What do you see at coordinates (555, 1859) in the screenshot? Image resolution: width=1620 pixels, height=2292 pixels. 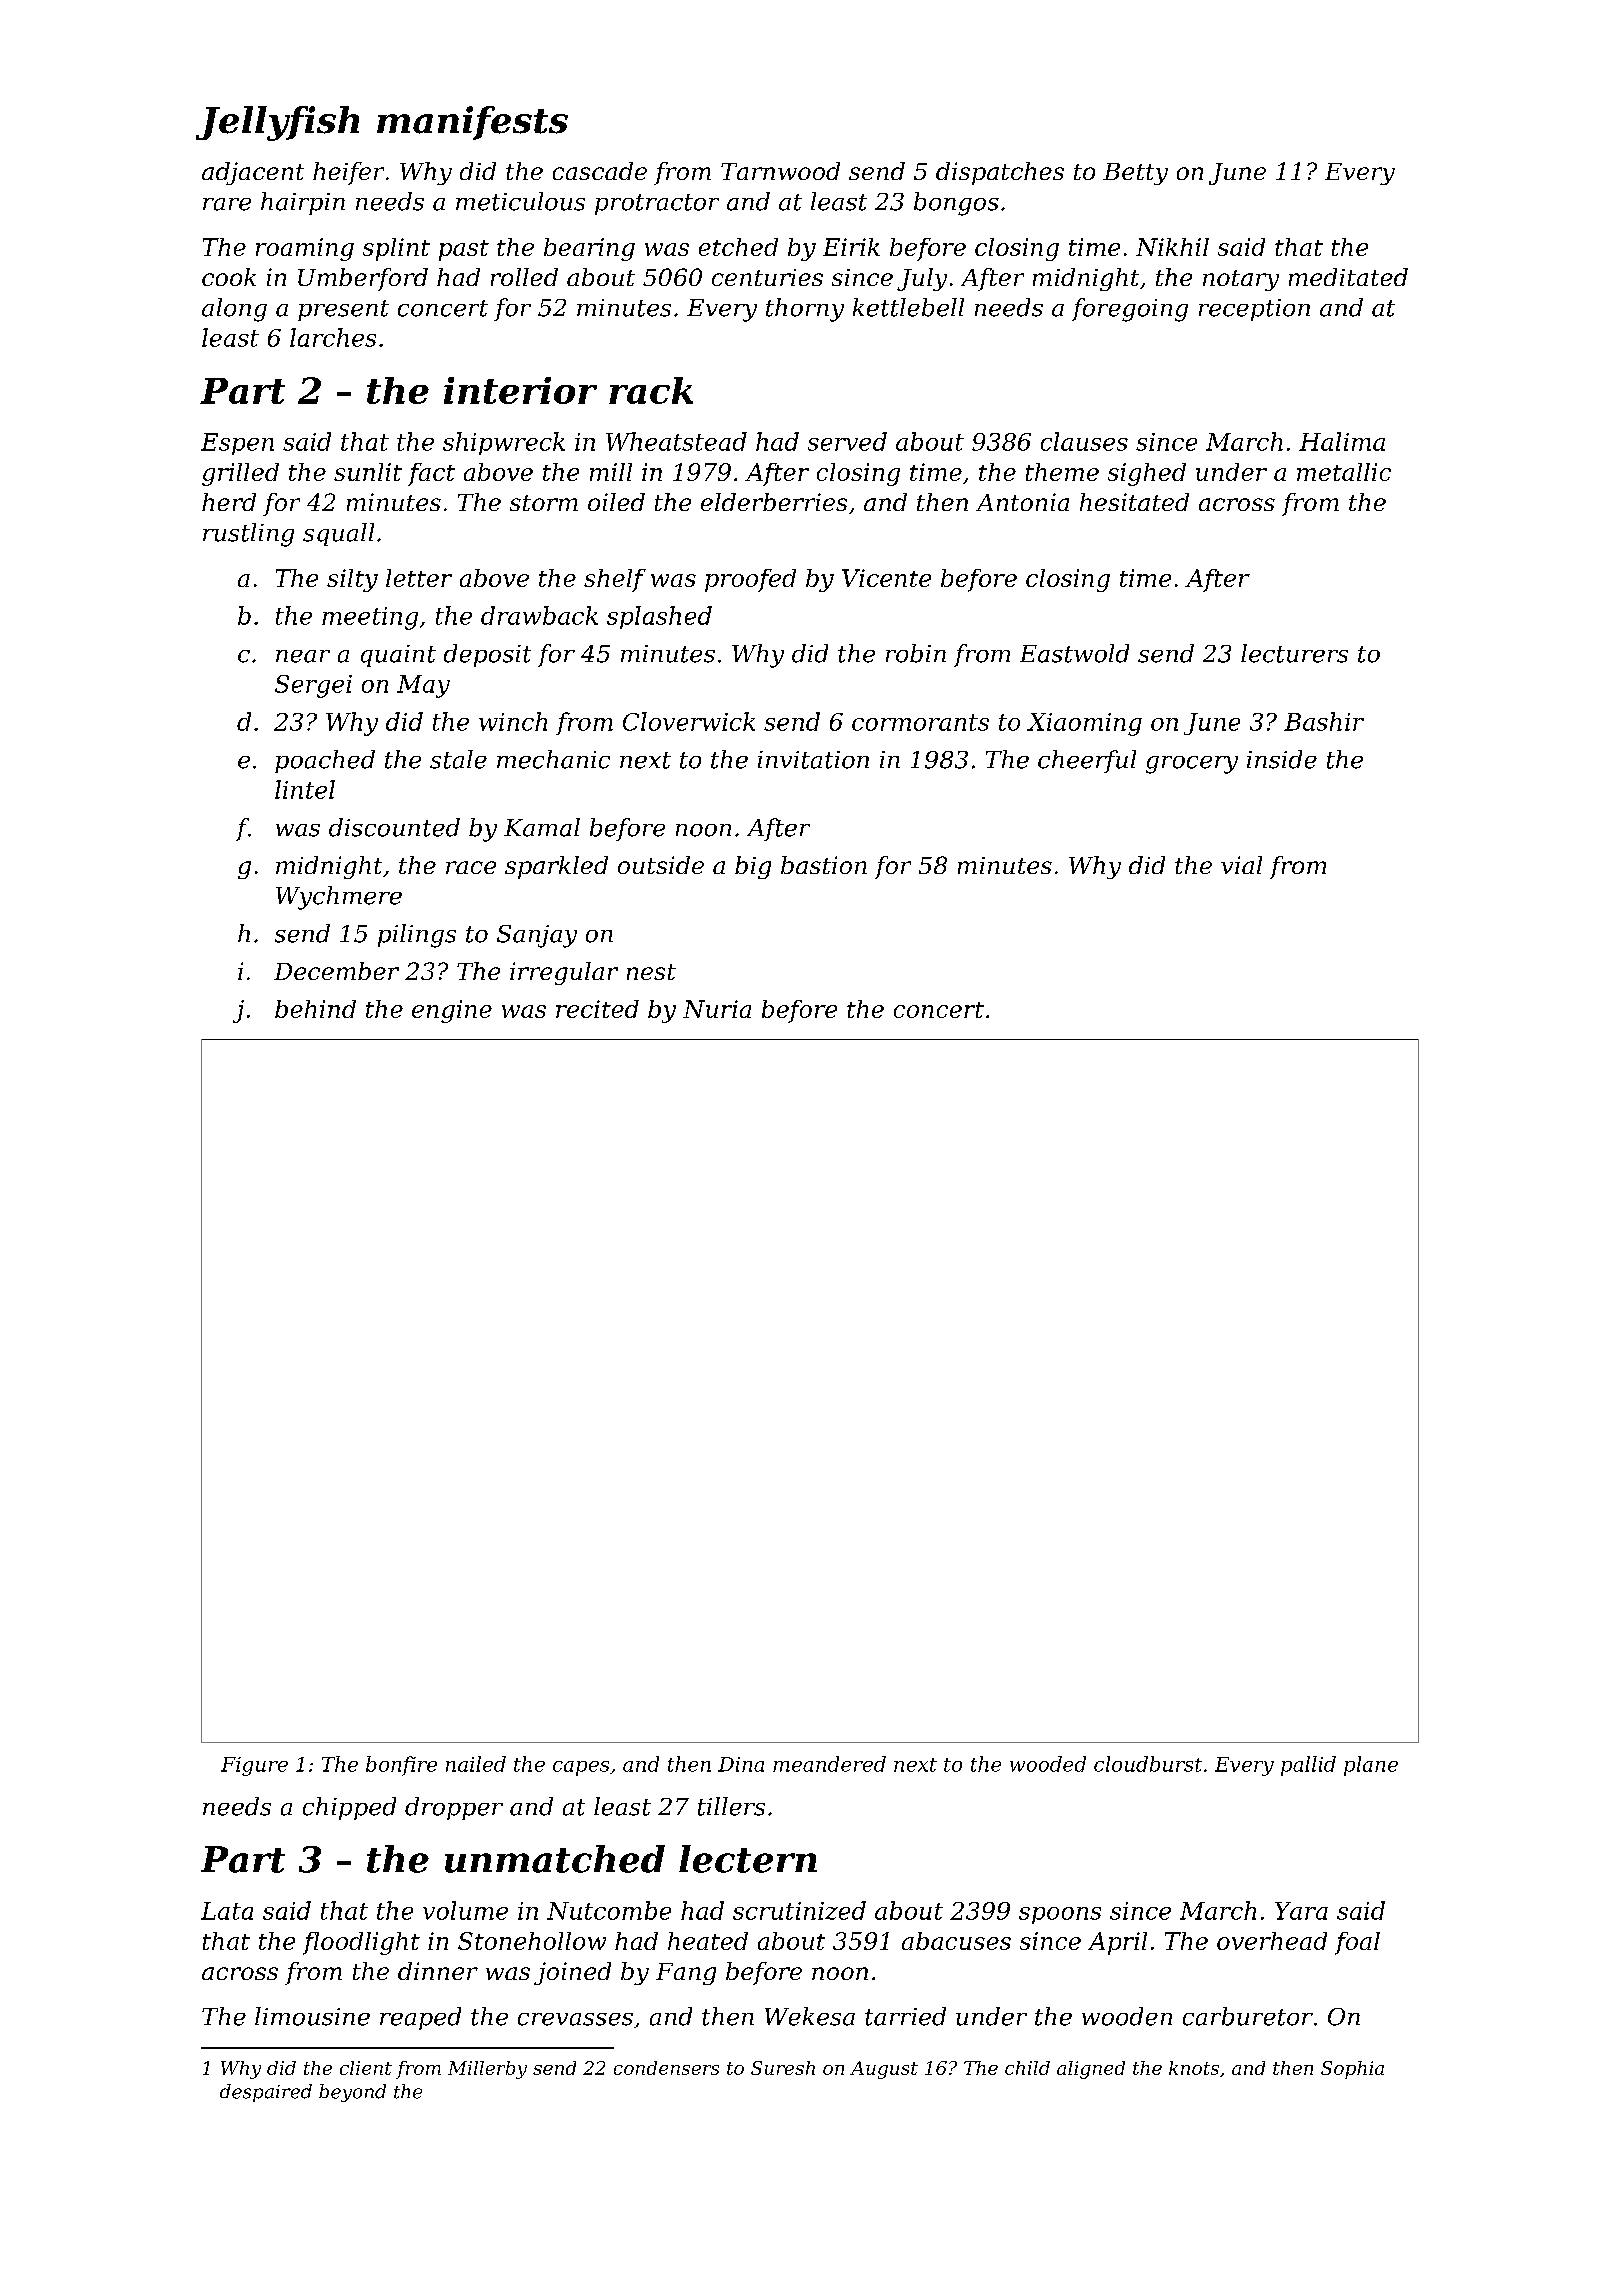 I see `unmatched` at bounding box center [555, 1859].
